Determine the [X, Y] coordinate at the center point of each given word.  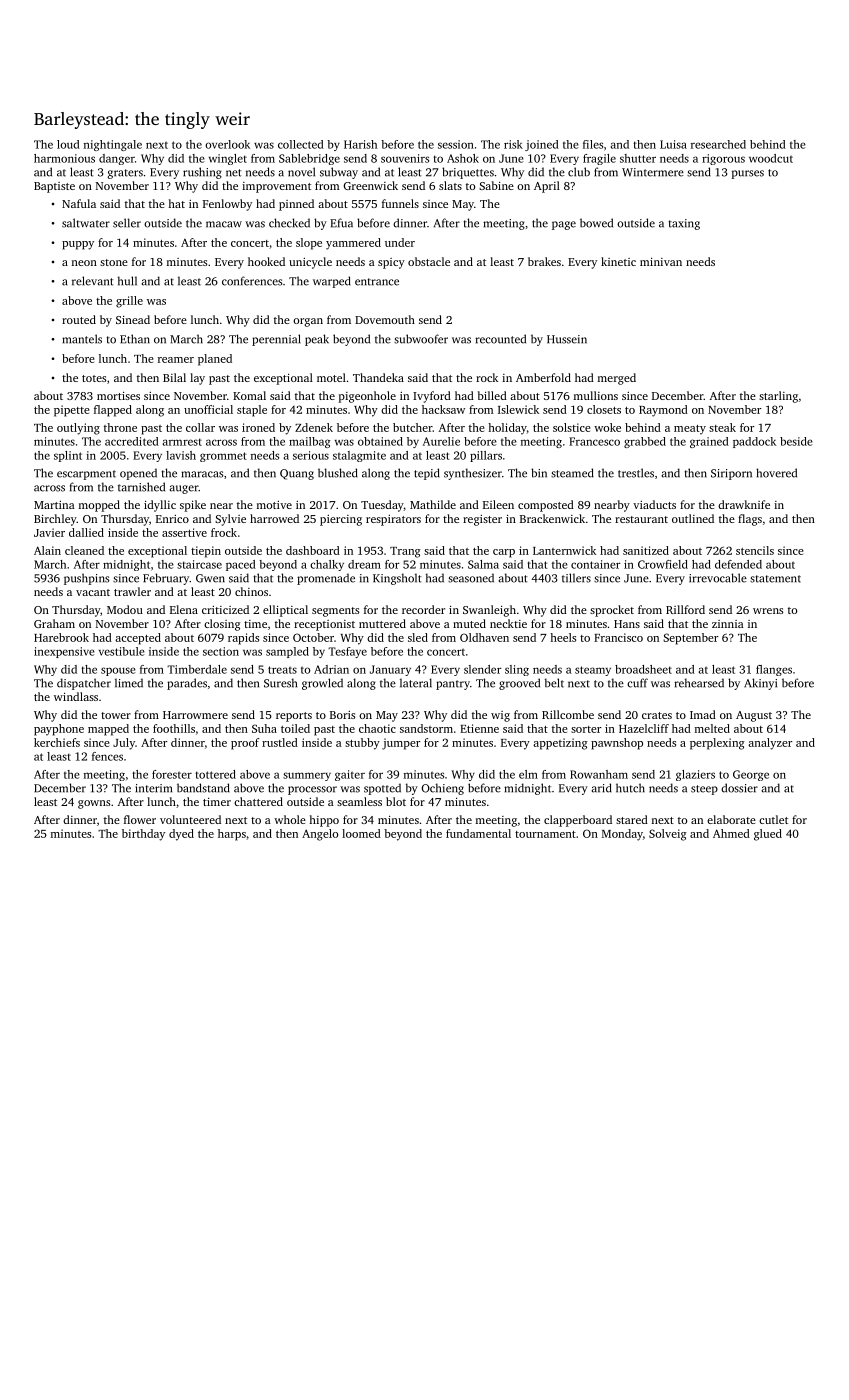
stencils [755, 550]
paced [241, 565]
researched [718, 144]
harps [232, 835]
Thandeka [378, 377]
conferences [252, 281]
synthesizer [473, 474]
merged [617, 379]
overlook [227, 144]
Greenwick [370, 185]
